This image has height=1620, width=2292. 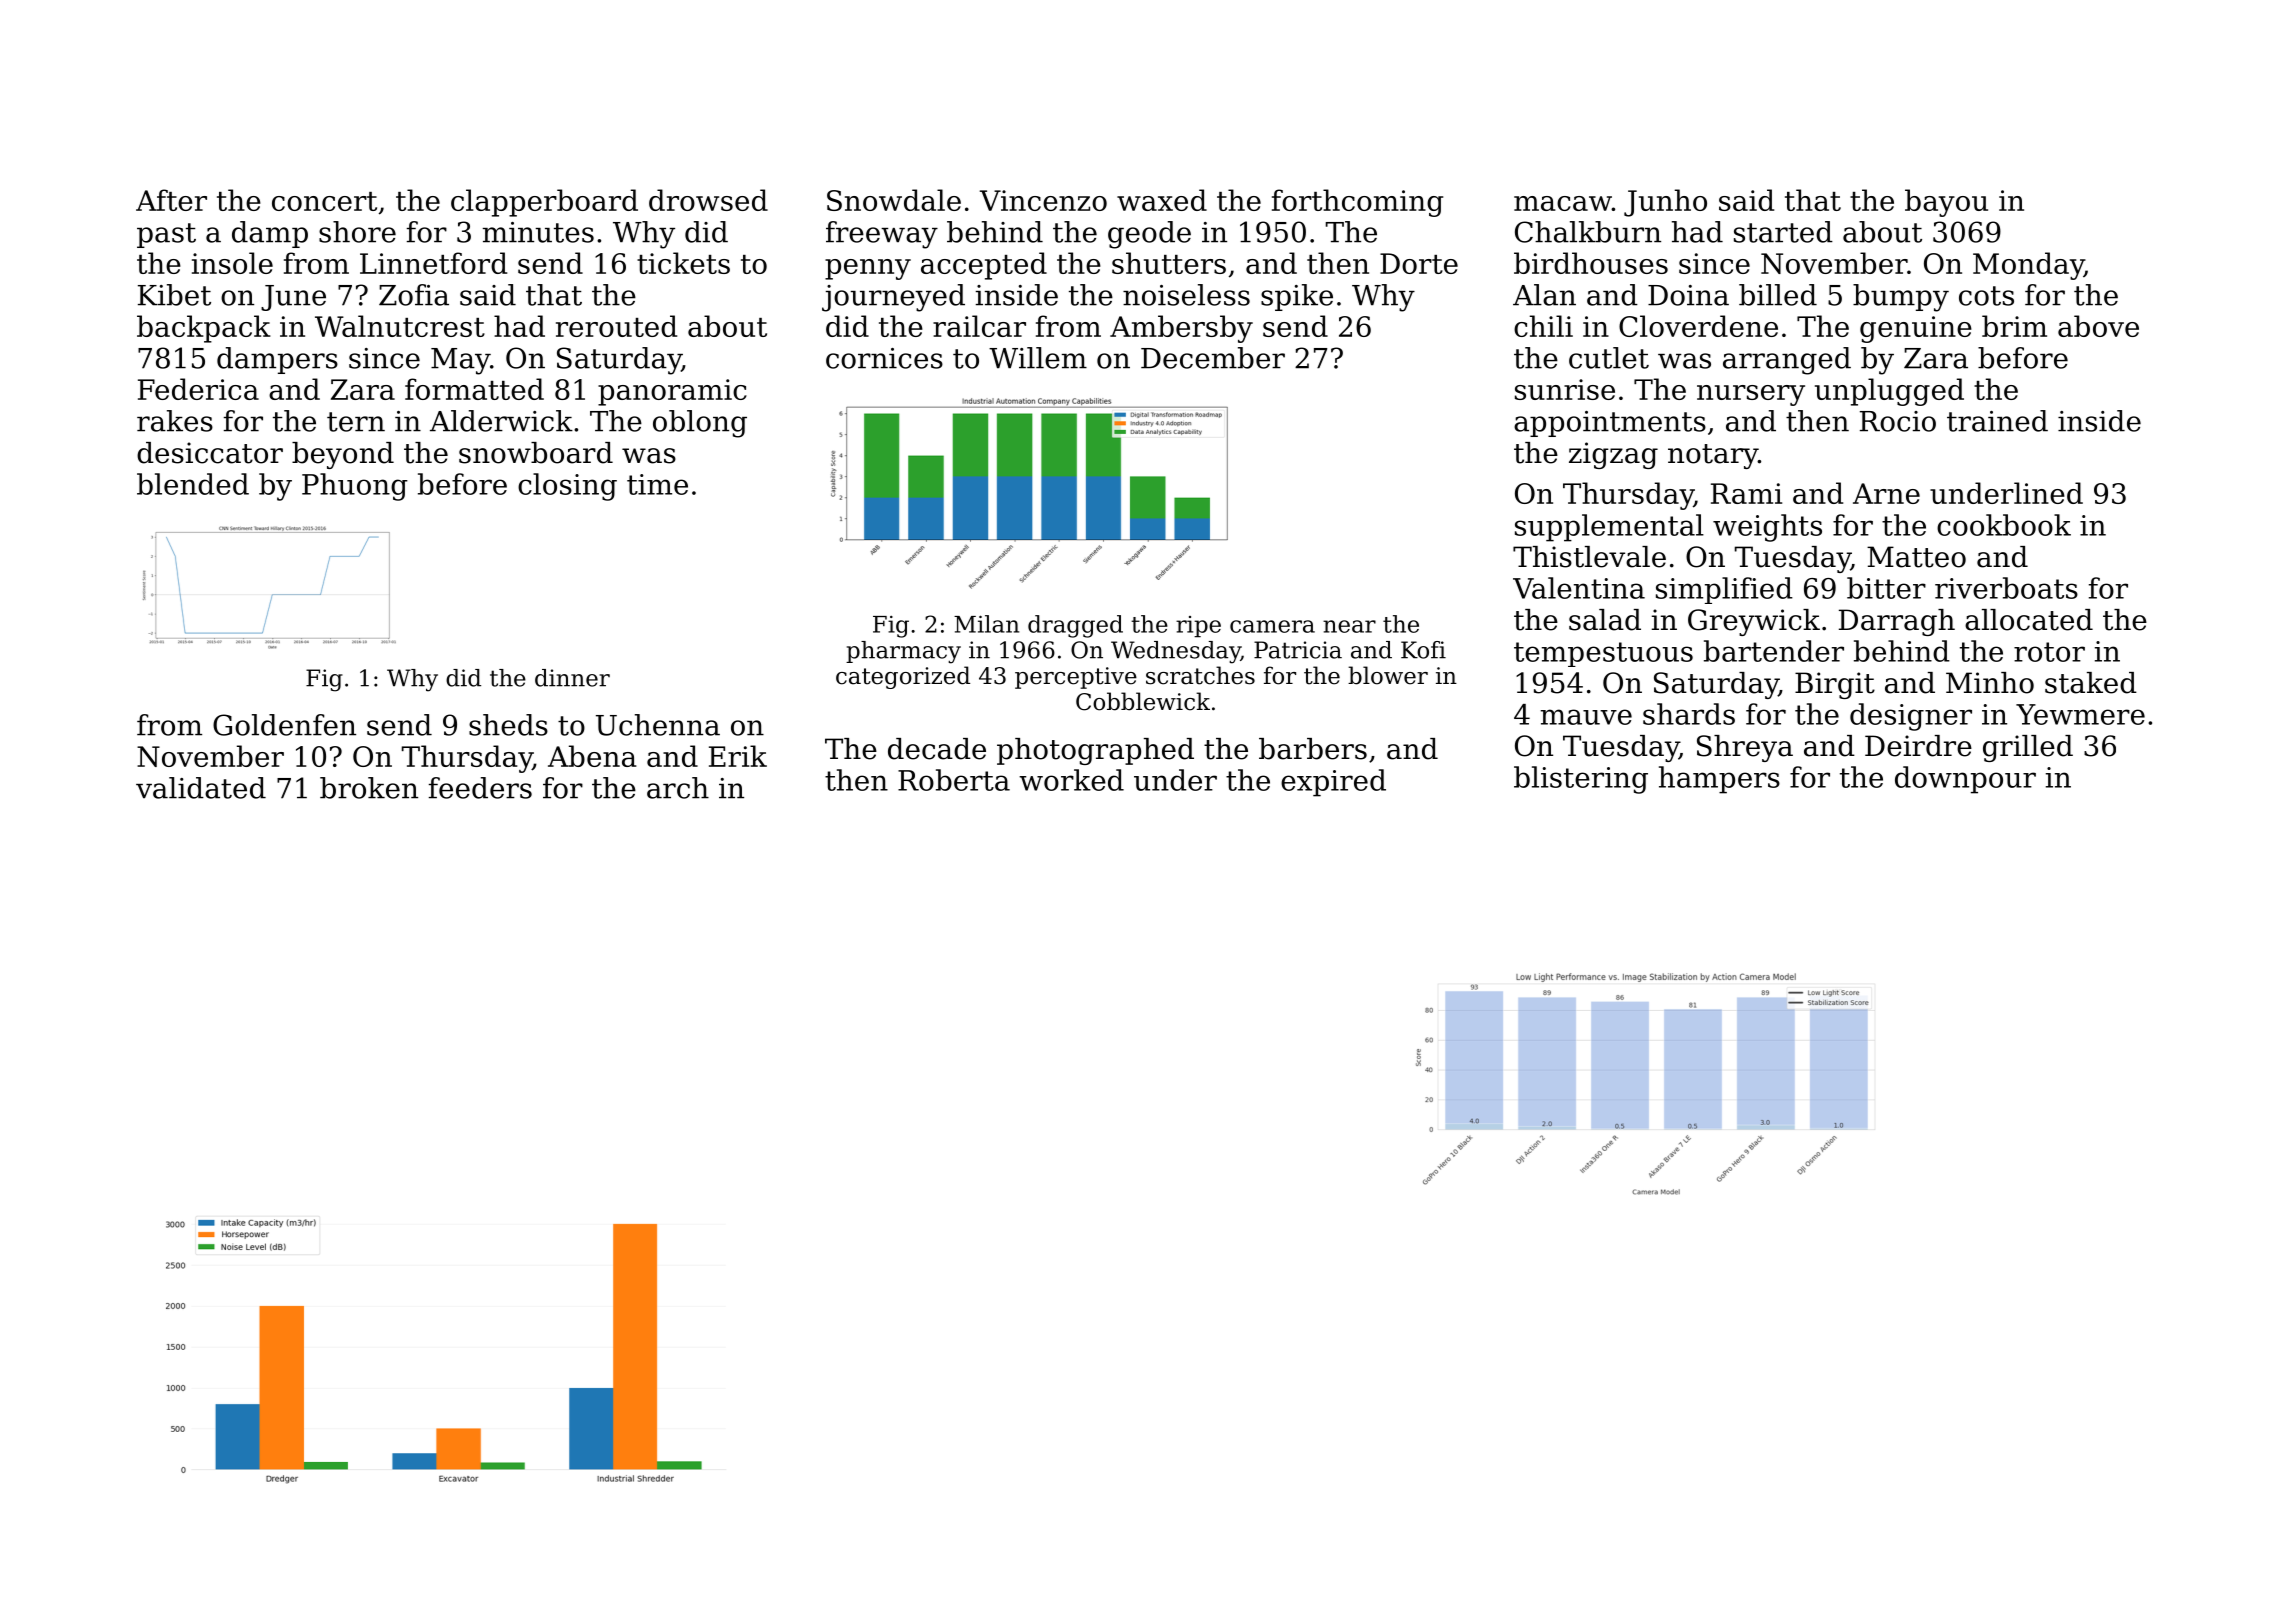 What do you see at coordinates (480, 788) in the image?
I see `feeders` at bounding box center [480, 788].
